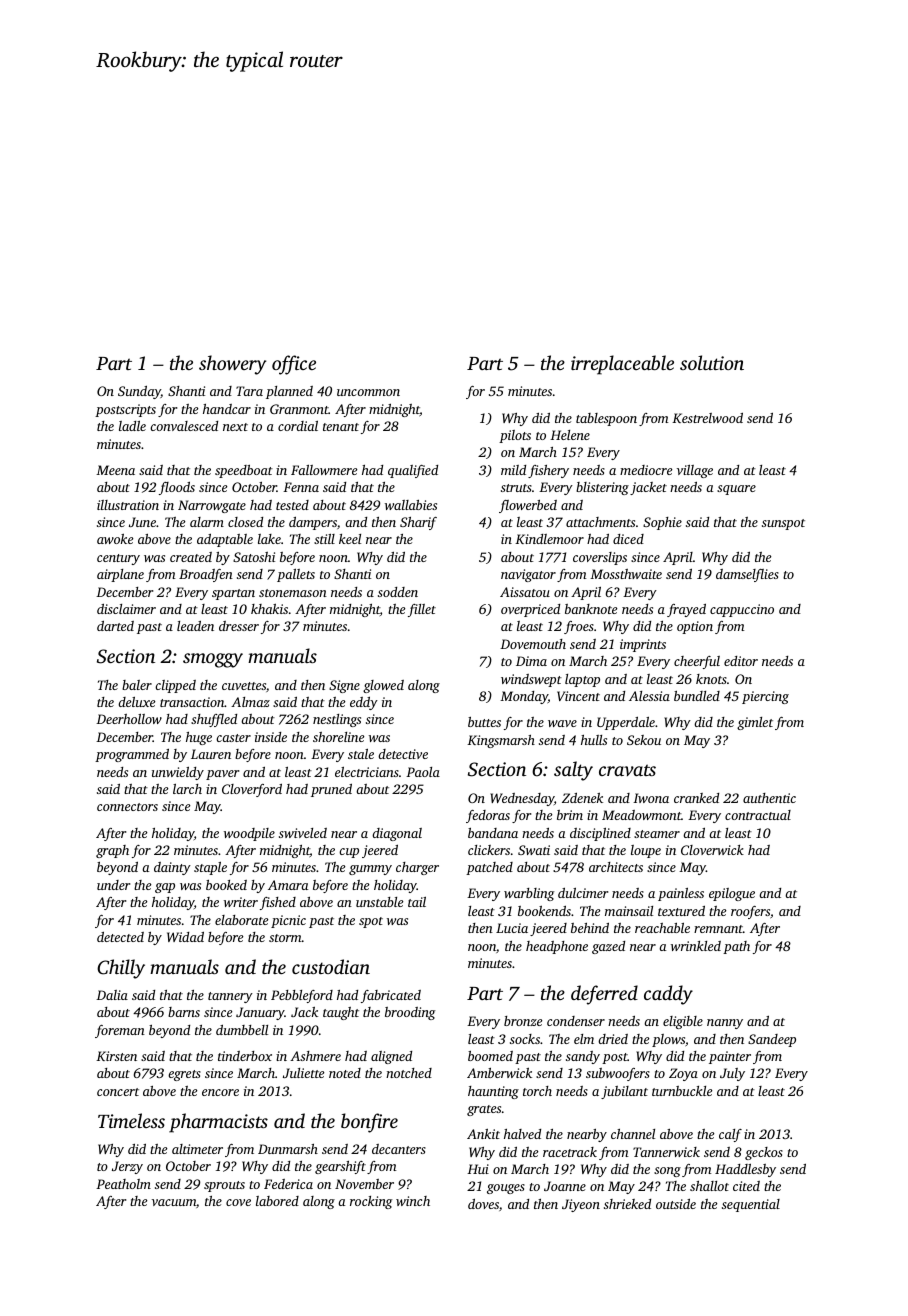 The width and height of the screenshot is (908, 1316). What do you see at coordinates (712, 362) in the screenshot?
I see `solution` at bounding box center [712, 362].
